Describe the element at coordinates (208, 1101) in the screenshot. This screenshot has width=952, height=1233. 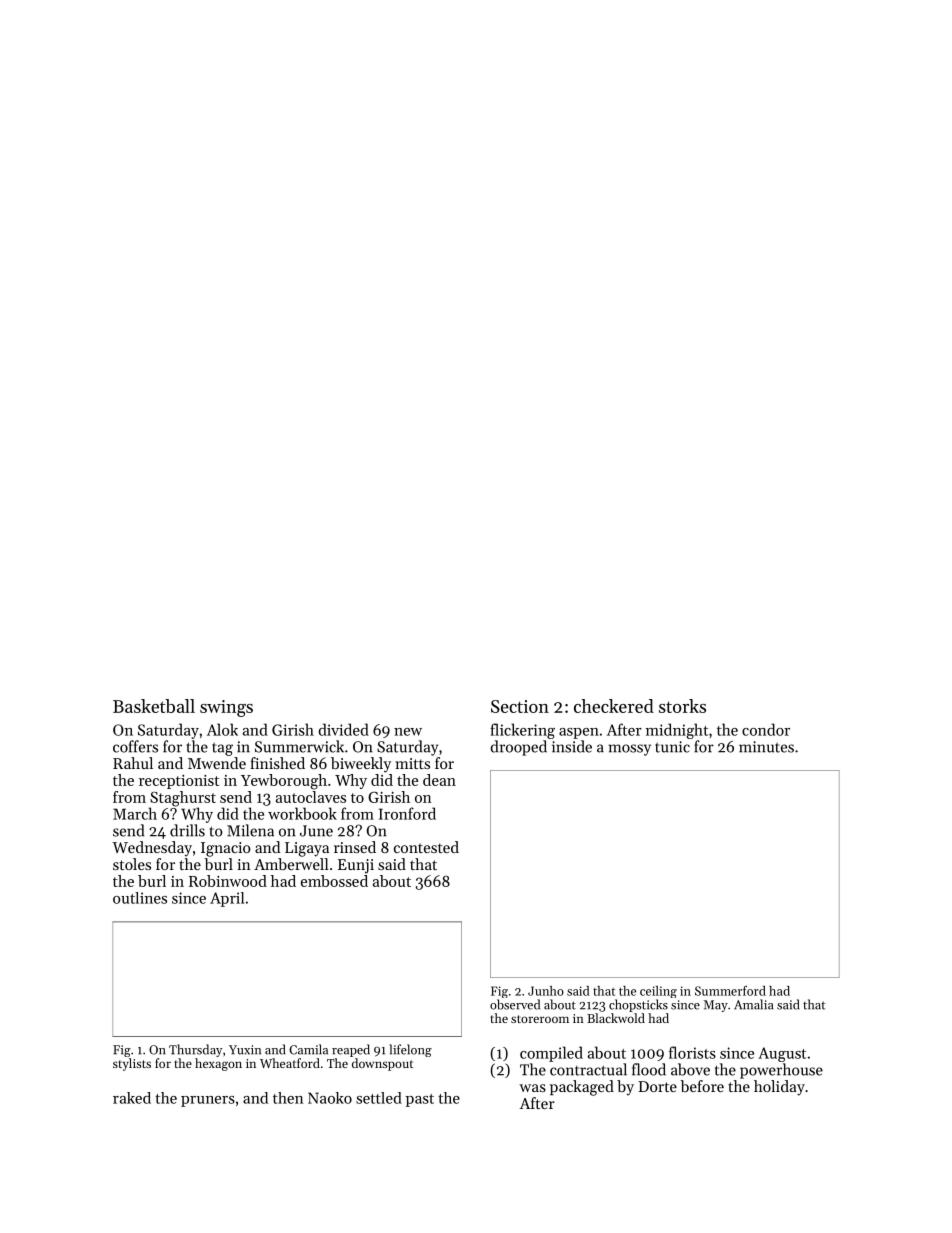
I see `pruners` at that location.
